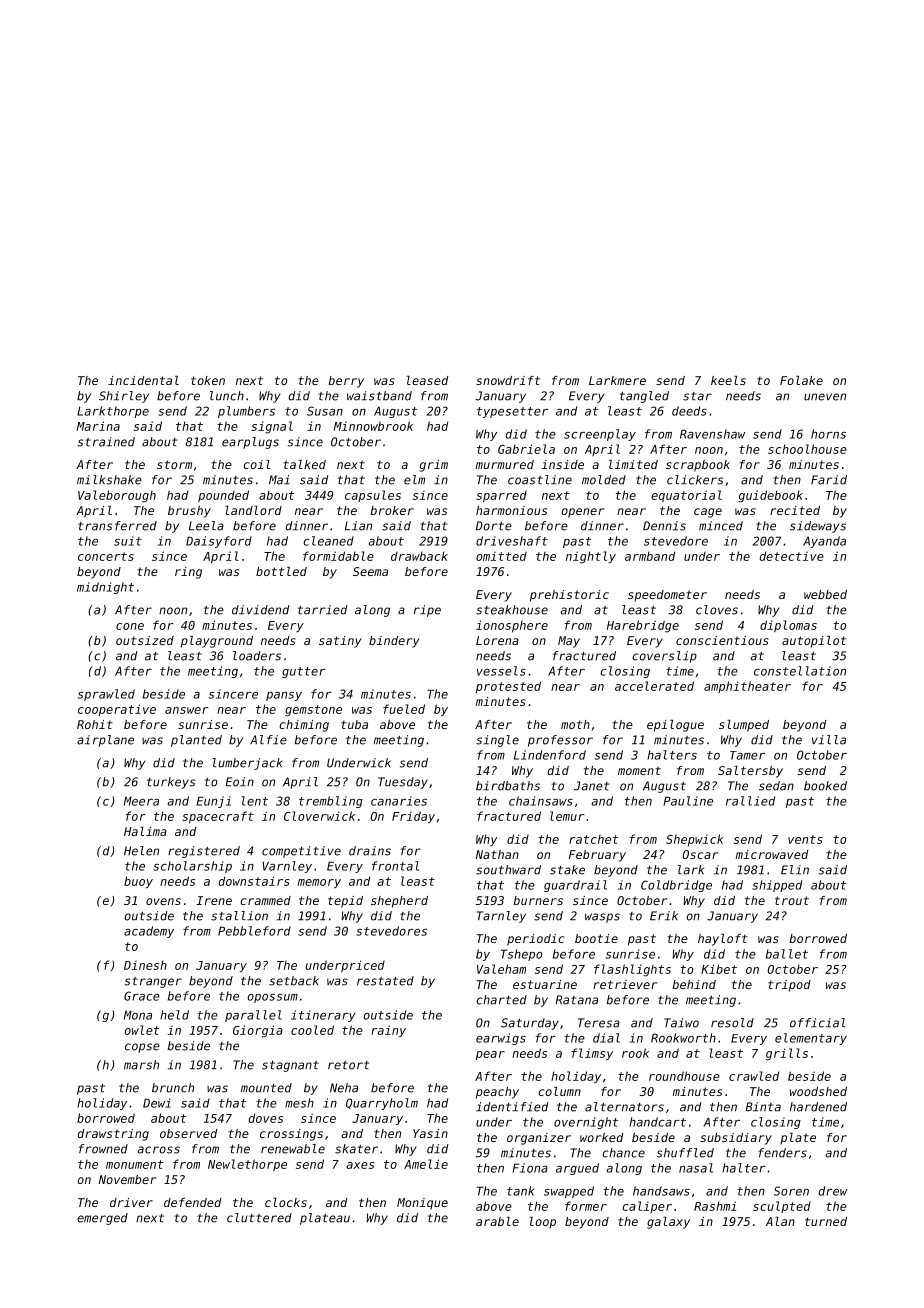 The image size is (924, 1308). I want to click on marsh, so click(141, 1065).
